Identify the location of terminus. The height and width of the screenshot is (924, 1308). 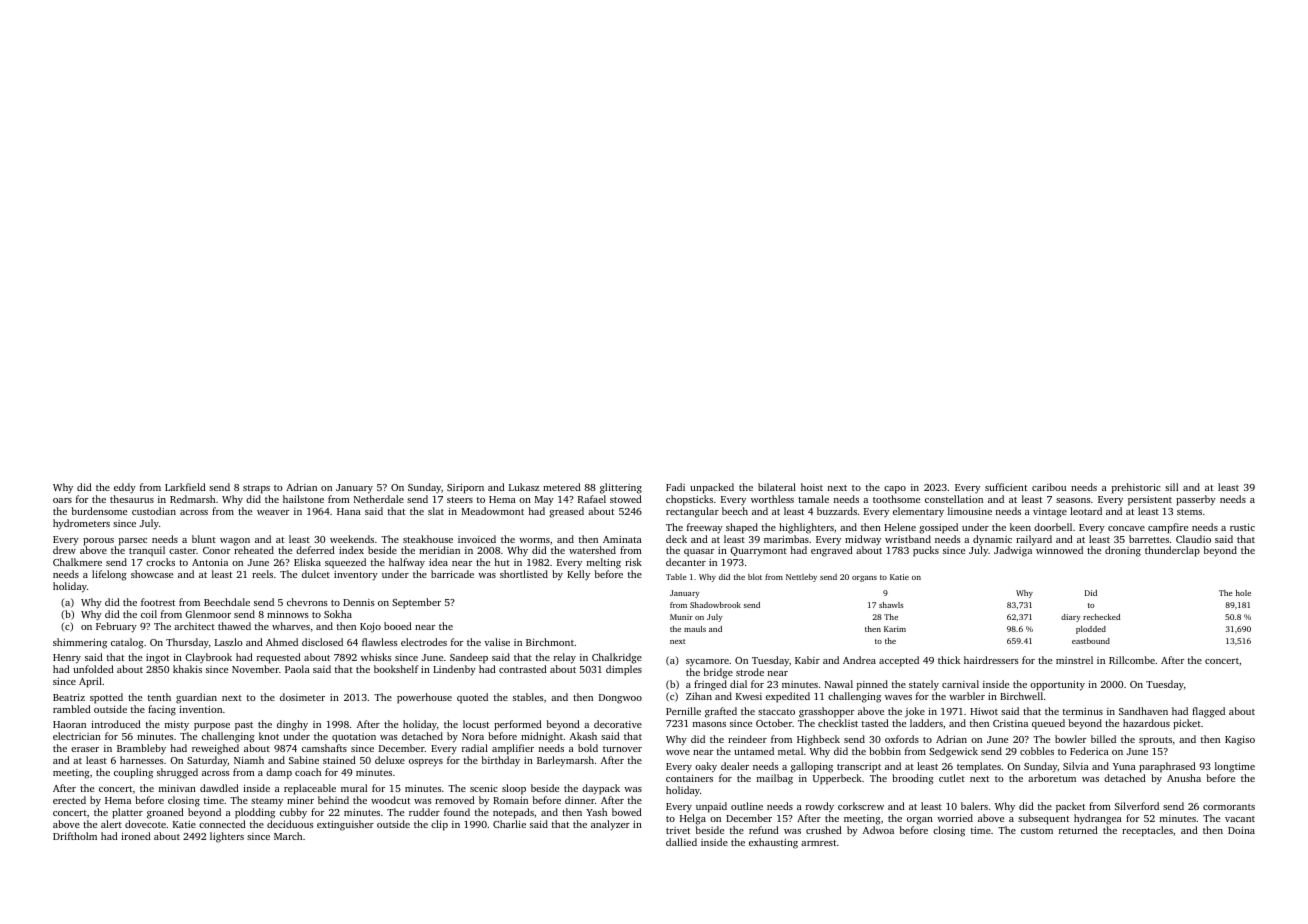
(1083, 711).
